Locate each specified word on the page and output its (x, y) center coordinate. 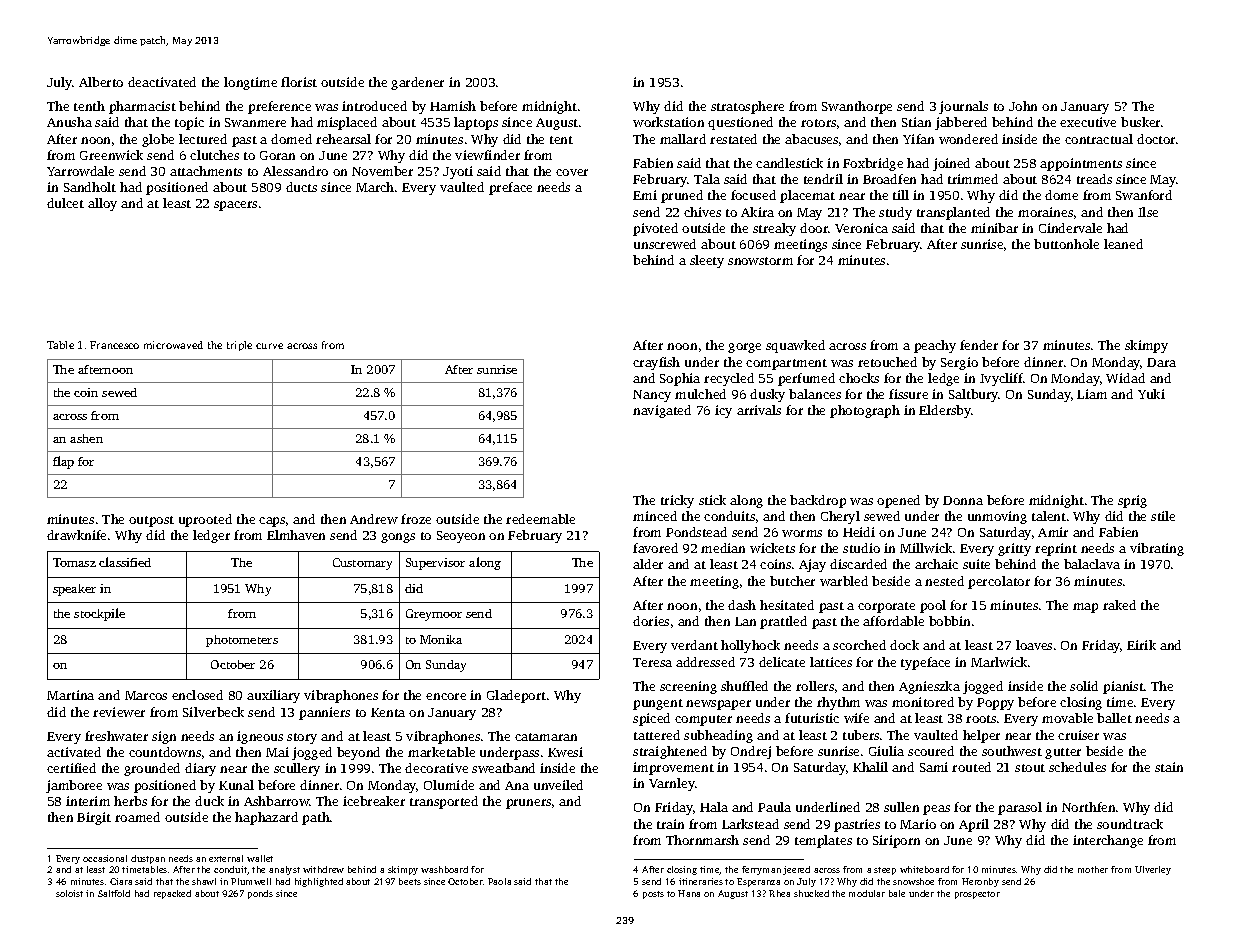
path (316, 818)
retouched (887, 362)
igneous (260, 737)
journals (963, 107)
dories (651, 621)
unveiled (558, 785)
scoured (931, 751)
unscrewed (665, 244)
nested (944, 581)
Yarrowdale (80, 171)
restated (733, 139)
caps (272, 522)
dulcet (65, 203)
